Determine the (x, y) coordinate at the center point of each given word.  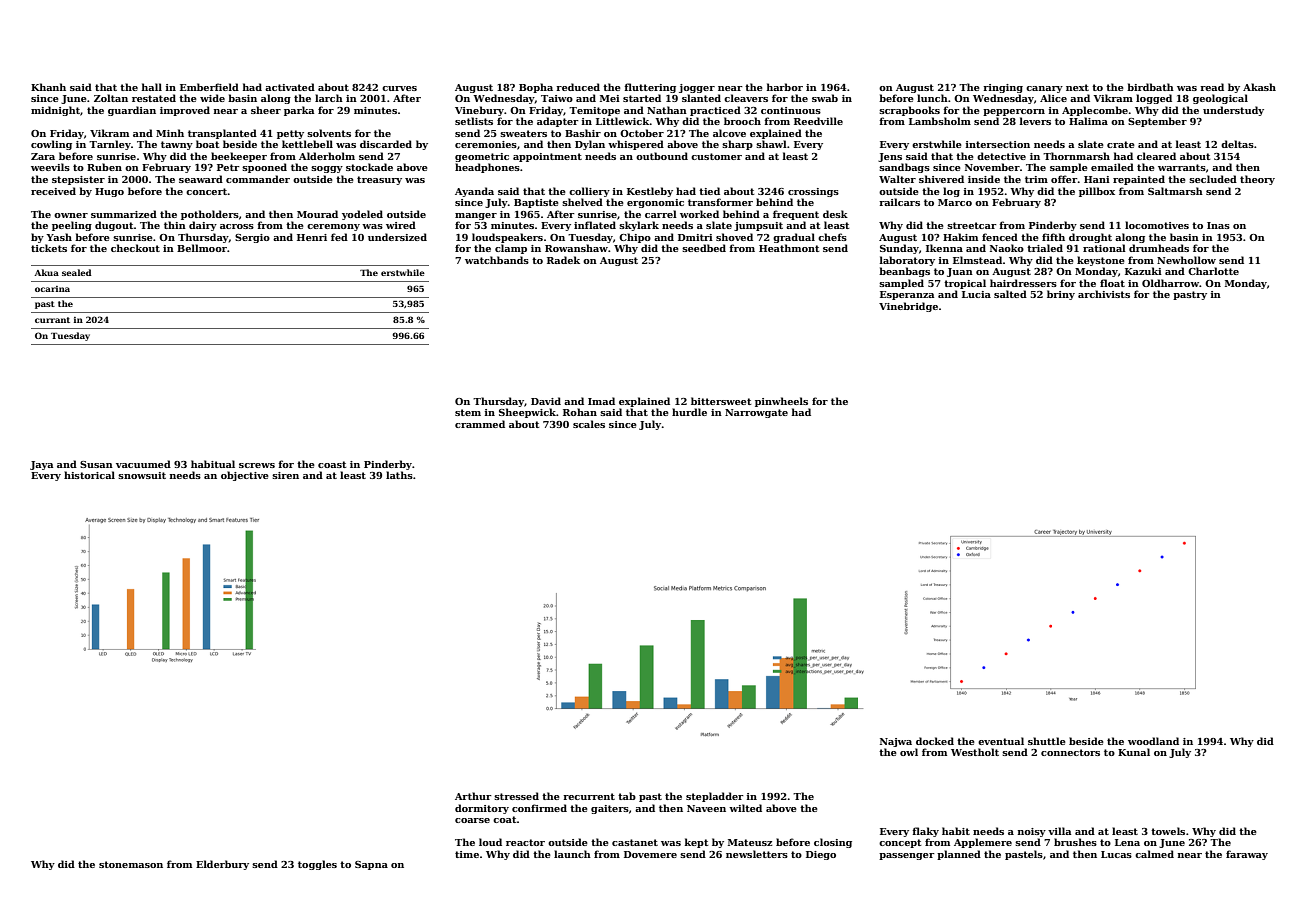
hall (152, 87)
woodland (1153, 741)
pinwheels (781, 402)
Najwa (896, 742)
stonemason (131, 864)
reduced (578, 87)
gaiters (610, 809)
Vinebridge (908, 307)
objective (245, 476)
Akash (1259, 87)
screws (257, 465)
